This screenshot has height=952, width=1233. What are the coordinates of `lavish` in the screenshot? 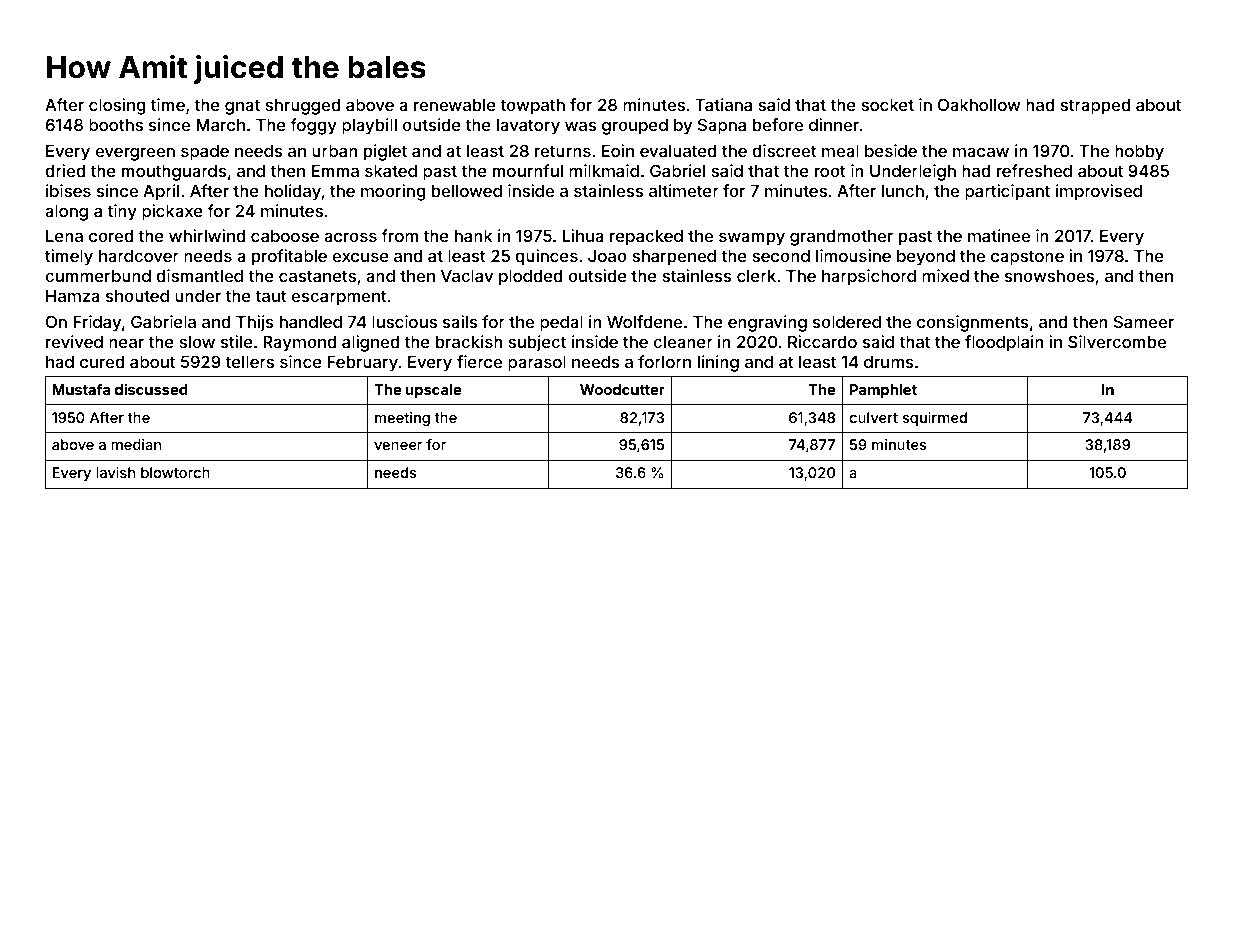 It's located at (115, 472).
